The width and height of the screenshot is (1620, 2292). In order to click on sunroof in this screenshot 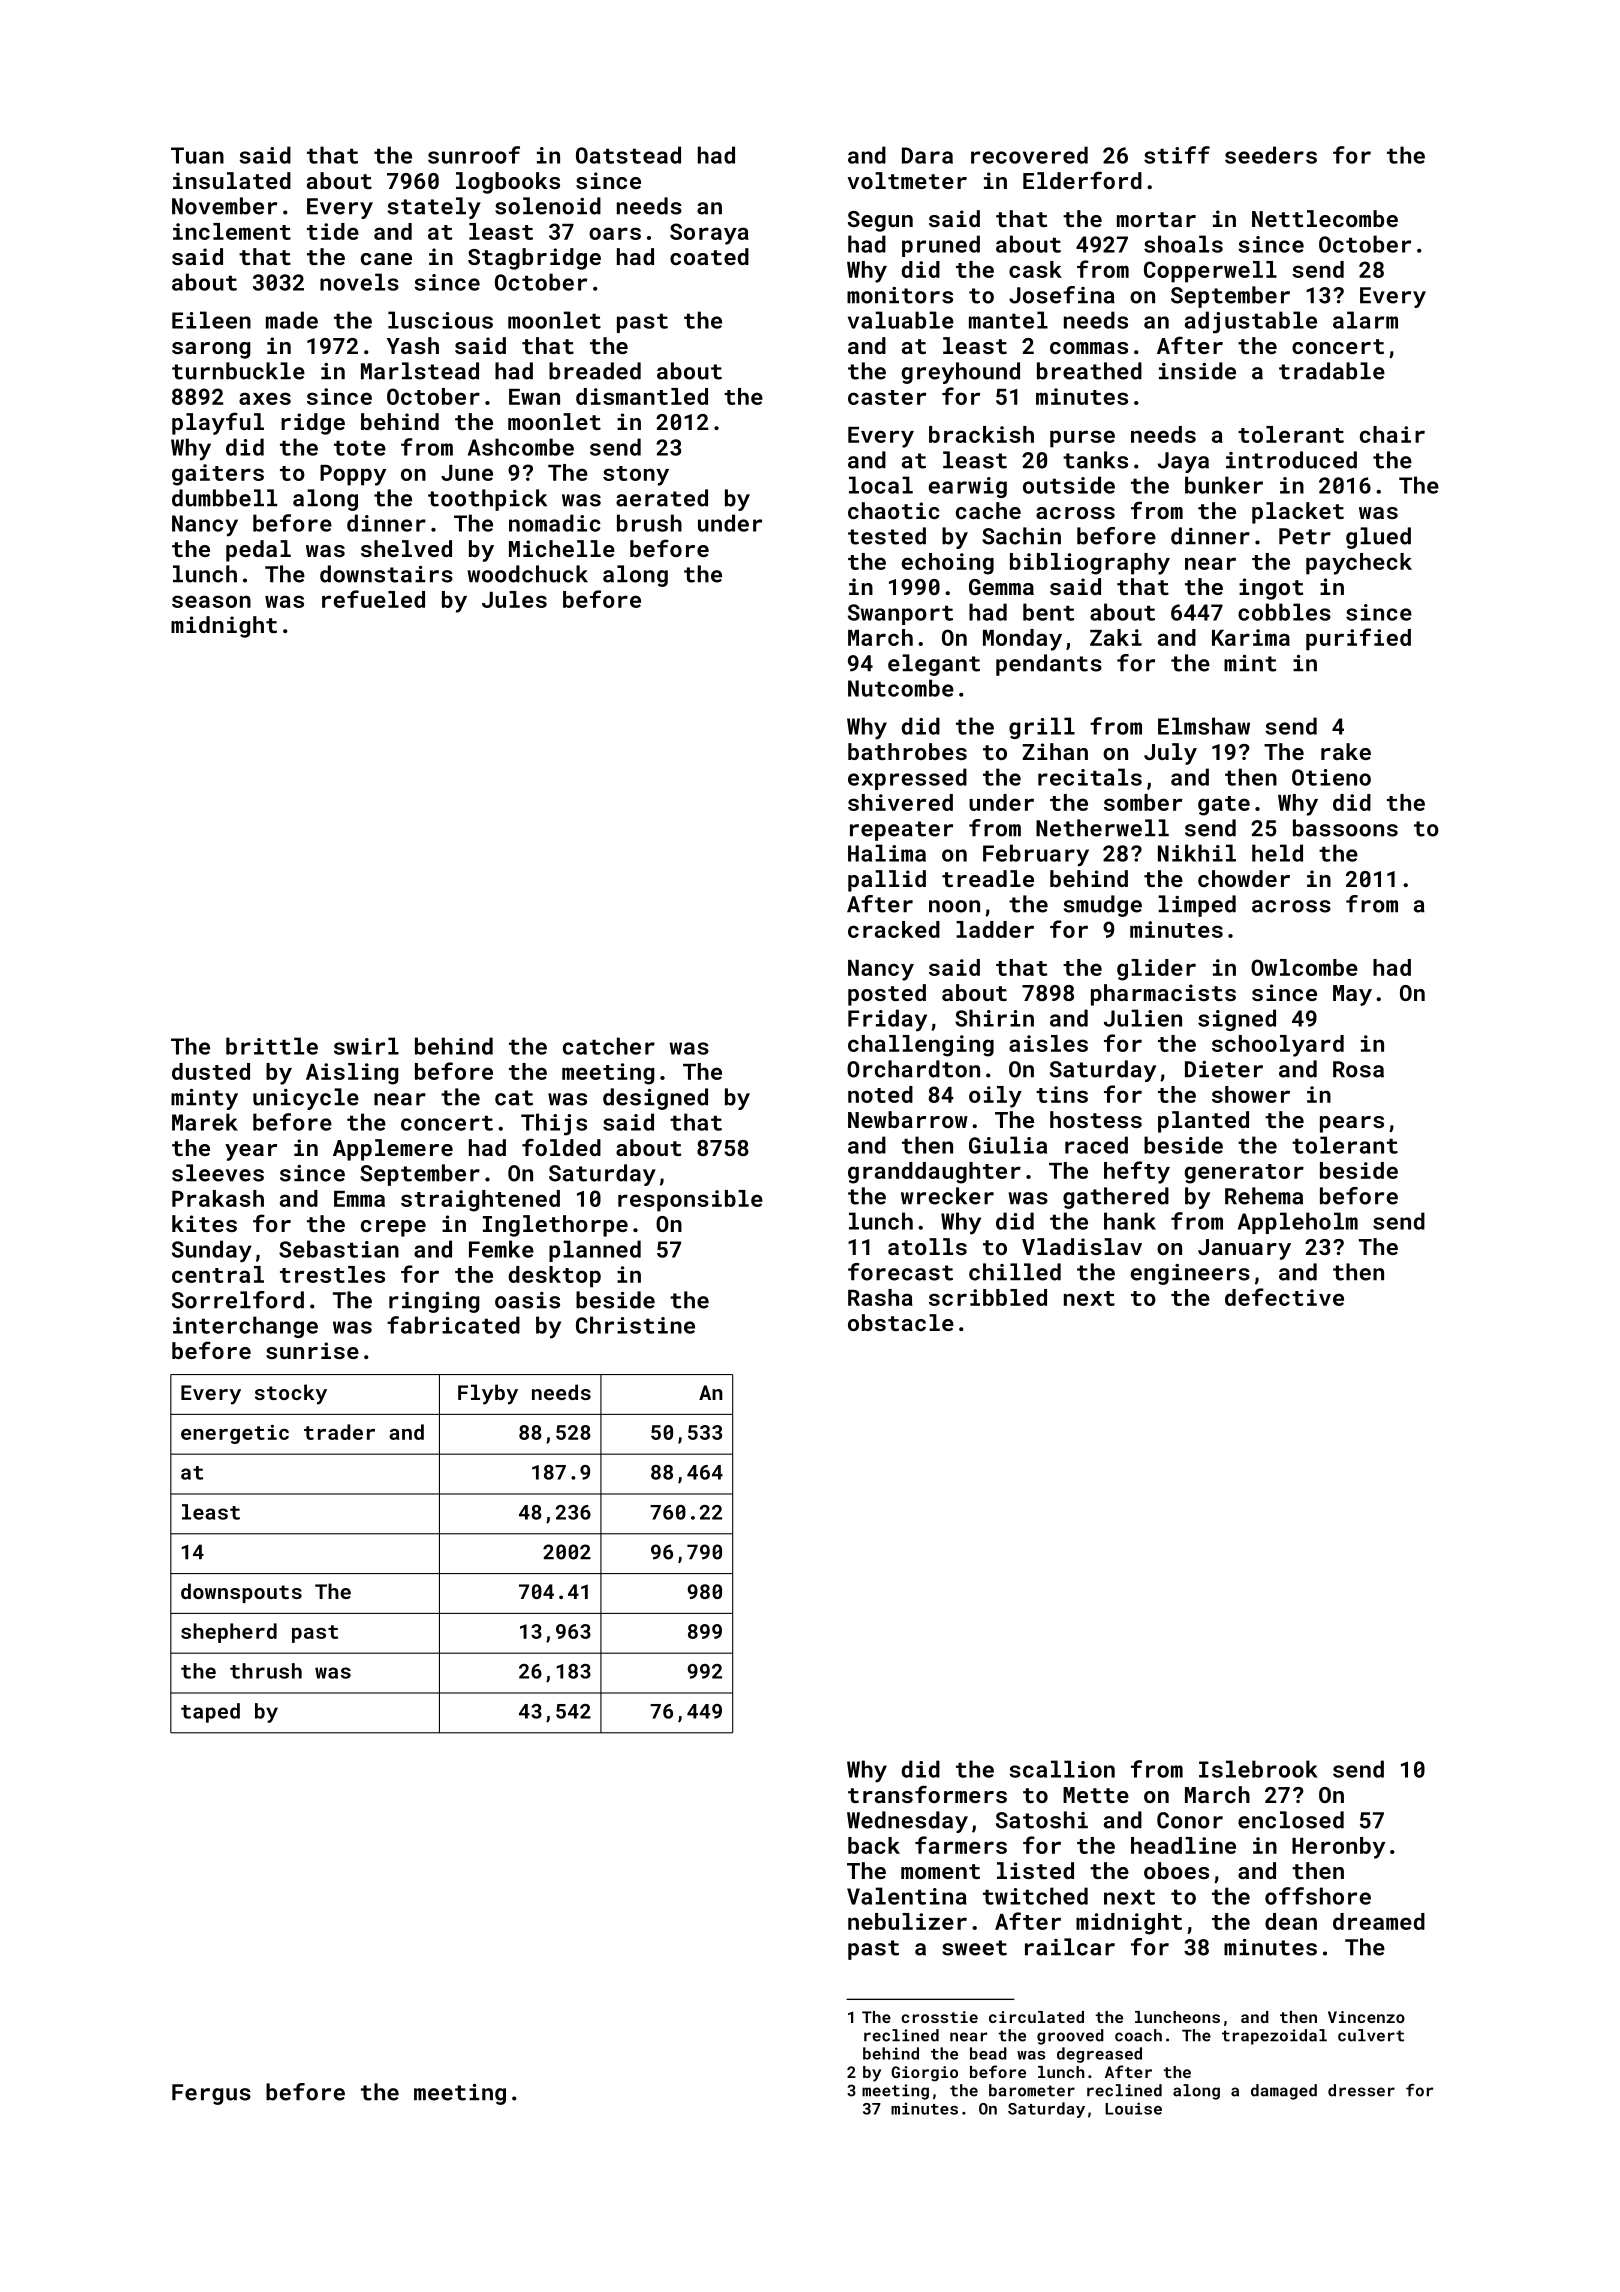, I will do `click(474, 155)`.
